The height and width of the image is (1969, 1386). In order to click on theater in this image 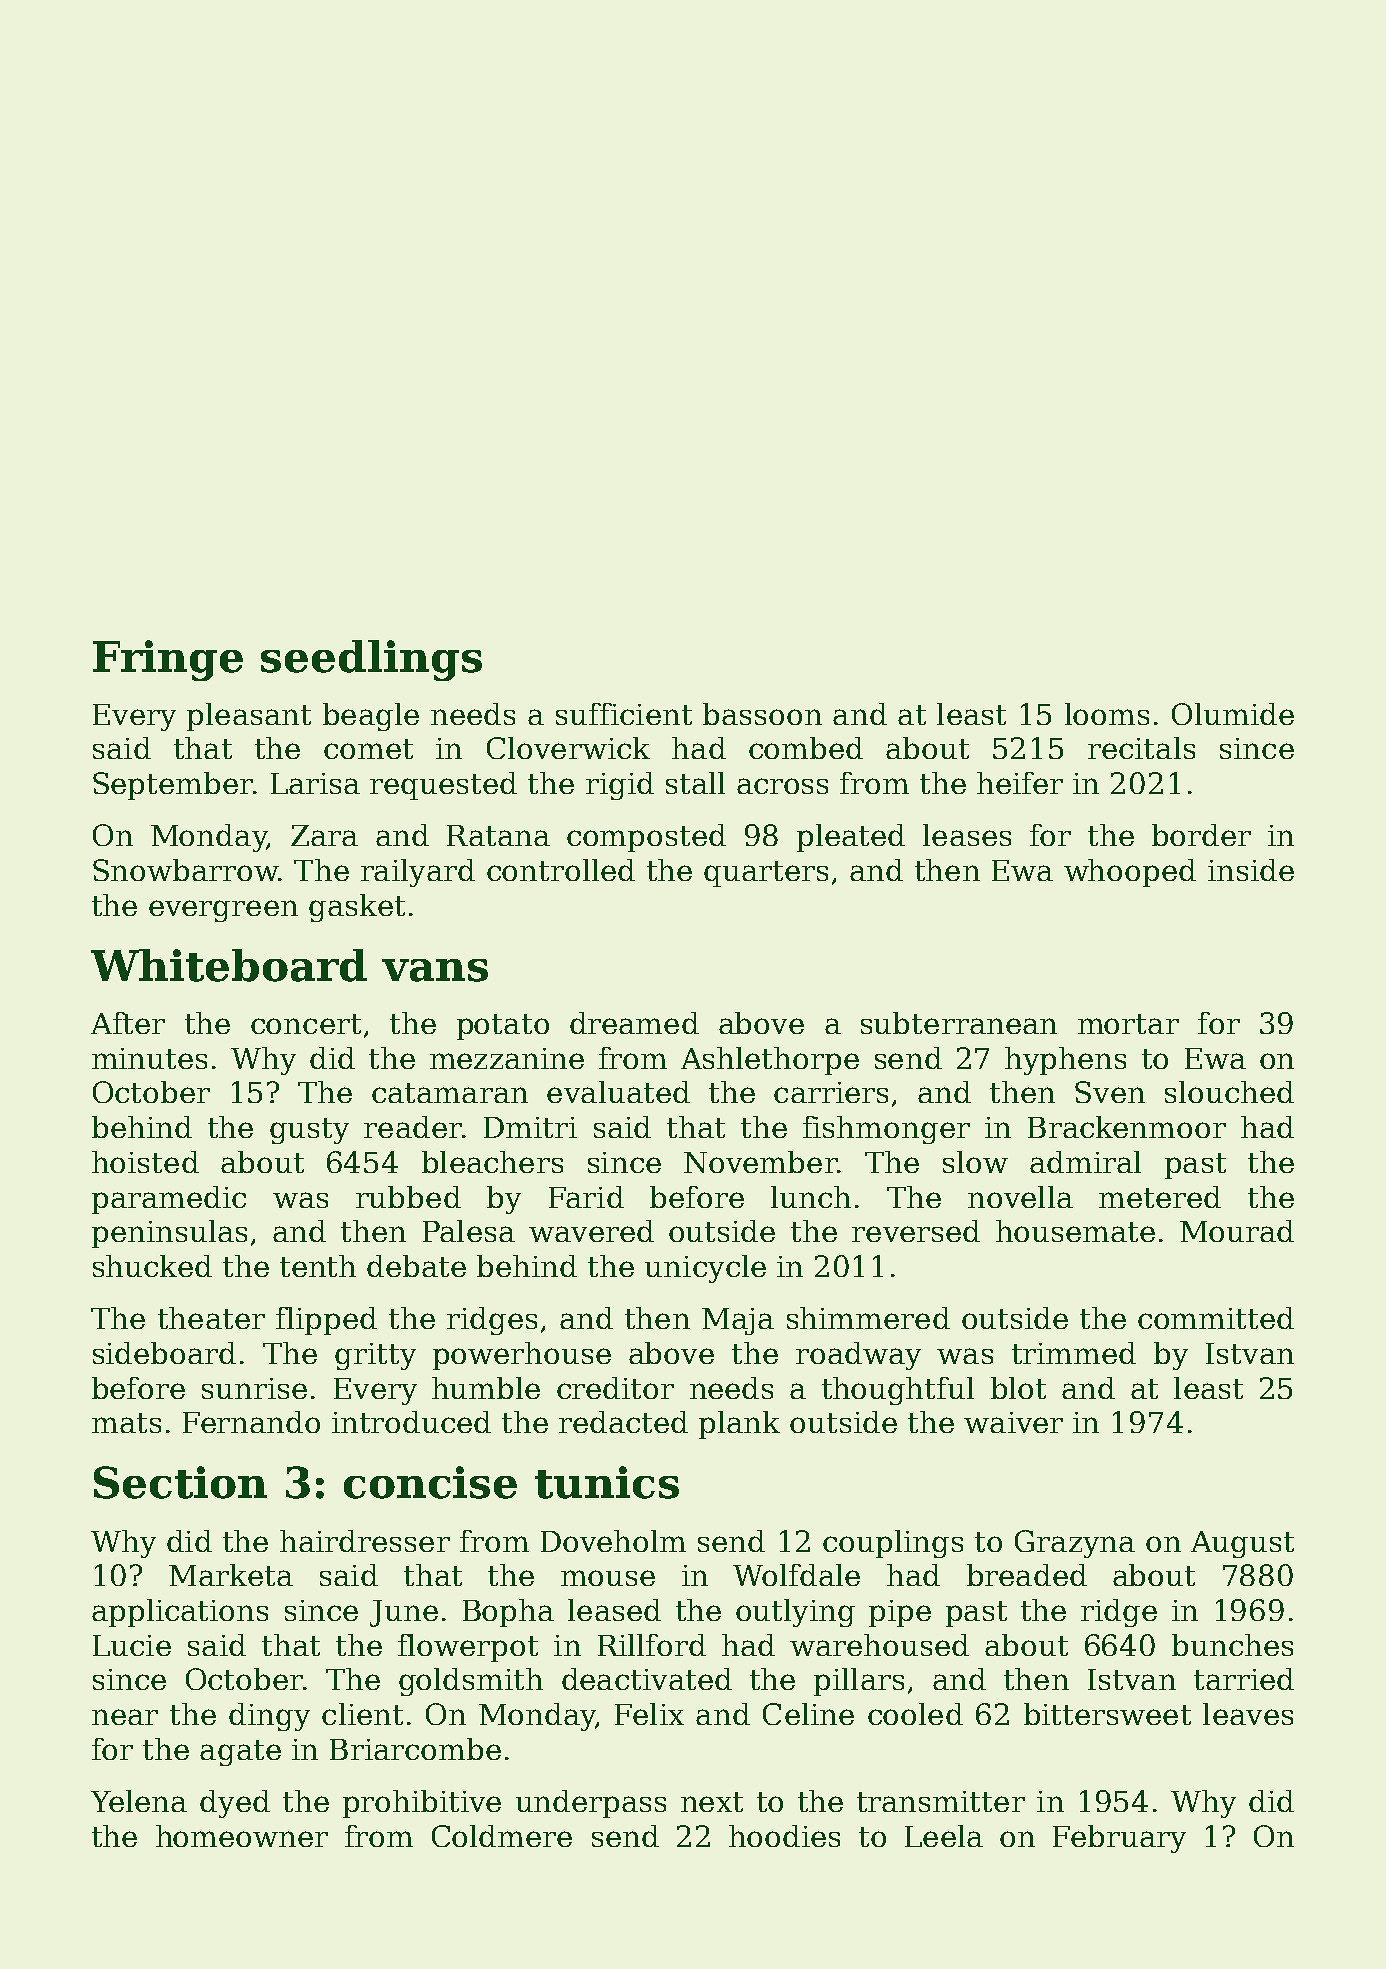, I will do `click(211, 1318)`.
